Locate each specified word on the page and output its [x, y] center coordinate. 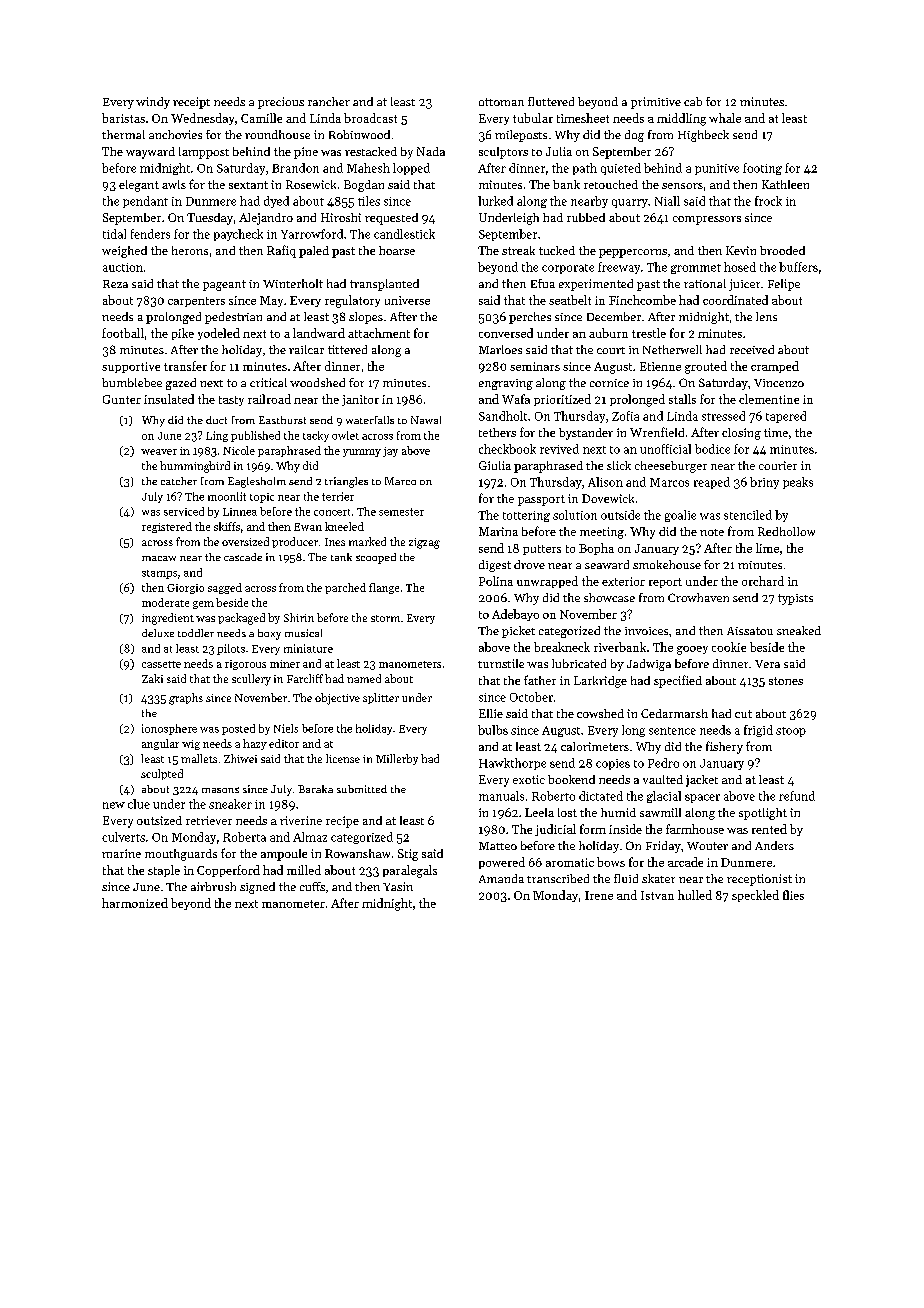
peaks [798, 483]
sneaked [799, 630]
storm [385, 618]
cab [693, 101]
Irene [599, 895]
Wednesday [202, 119]
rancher [329, 101]
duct [216, 420]
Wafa [516, 399]
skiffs [227, 526]
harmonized [135, 903]
